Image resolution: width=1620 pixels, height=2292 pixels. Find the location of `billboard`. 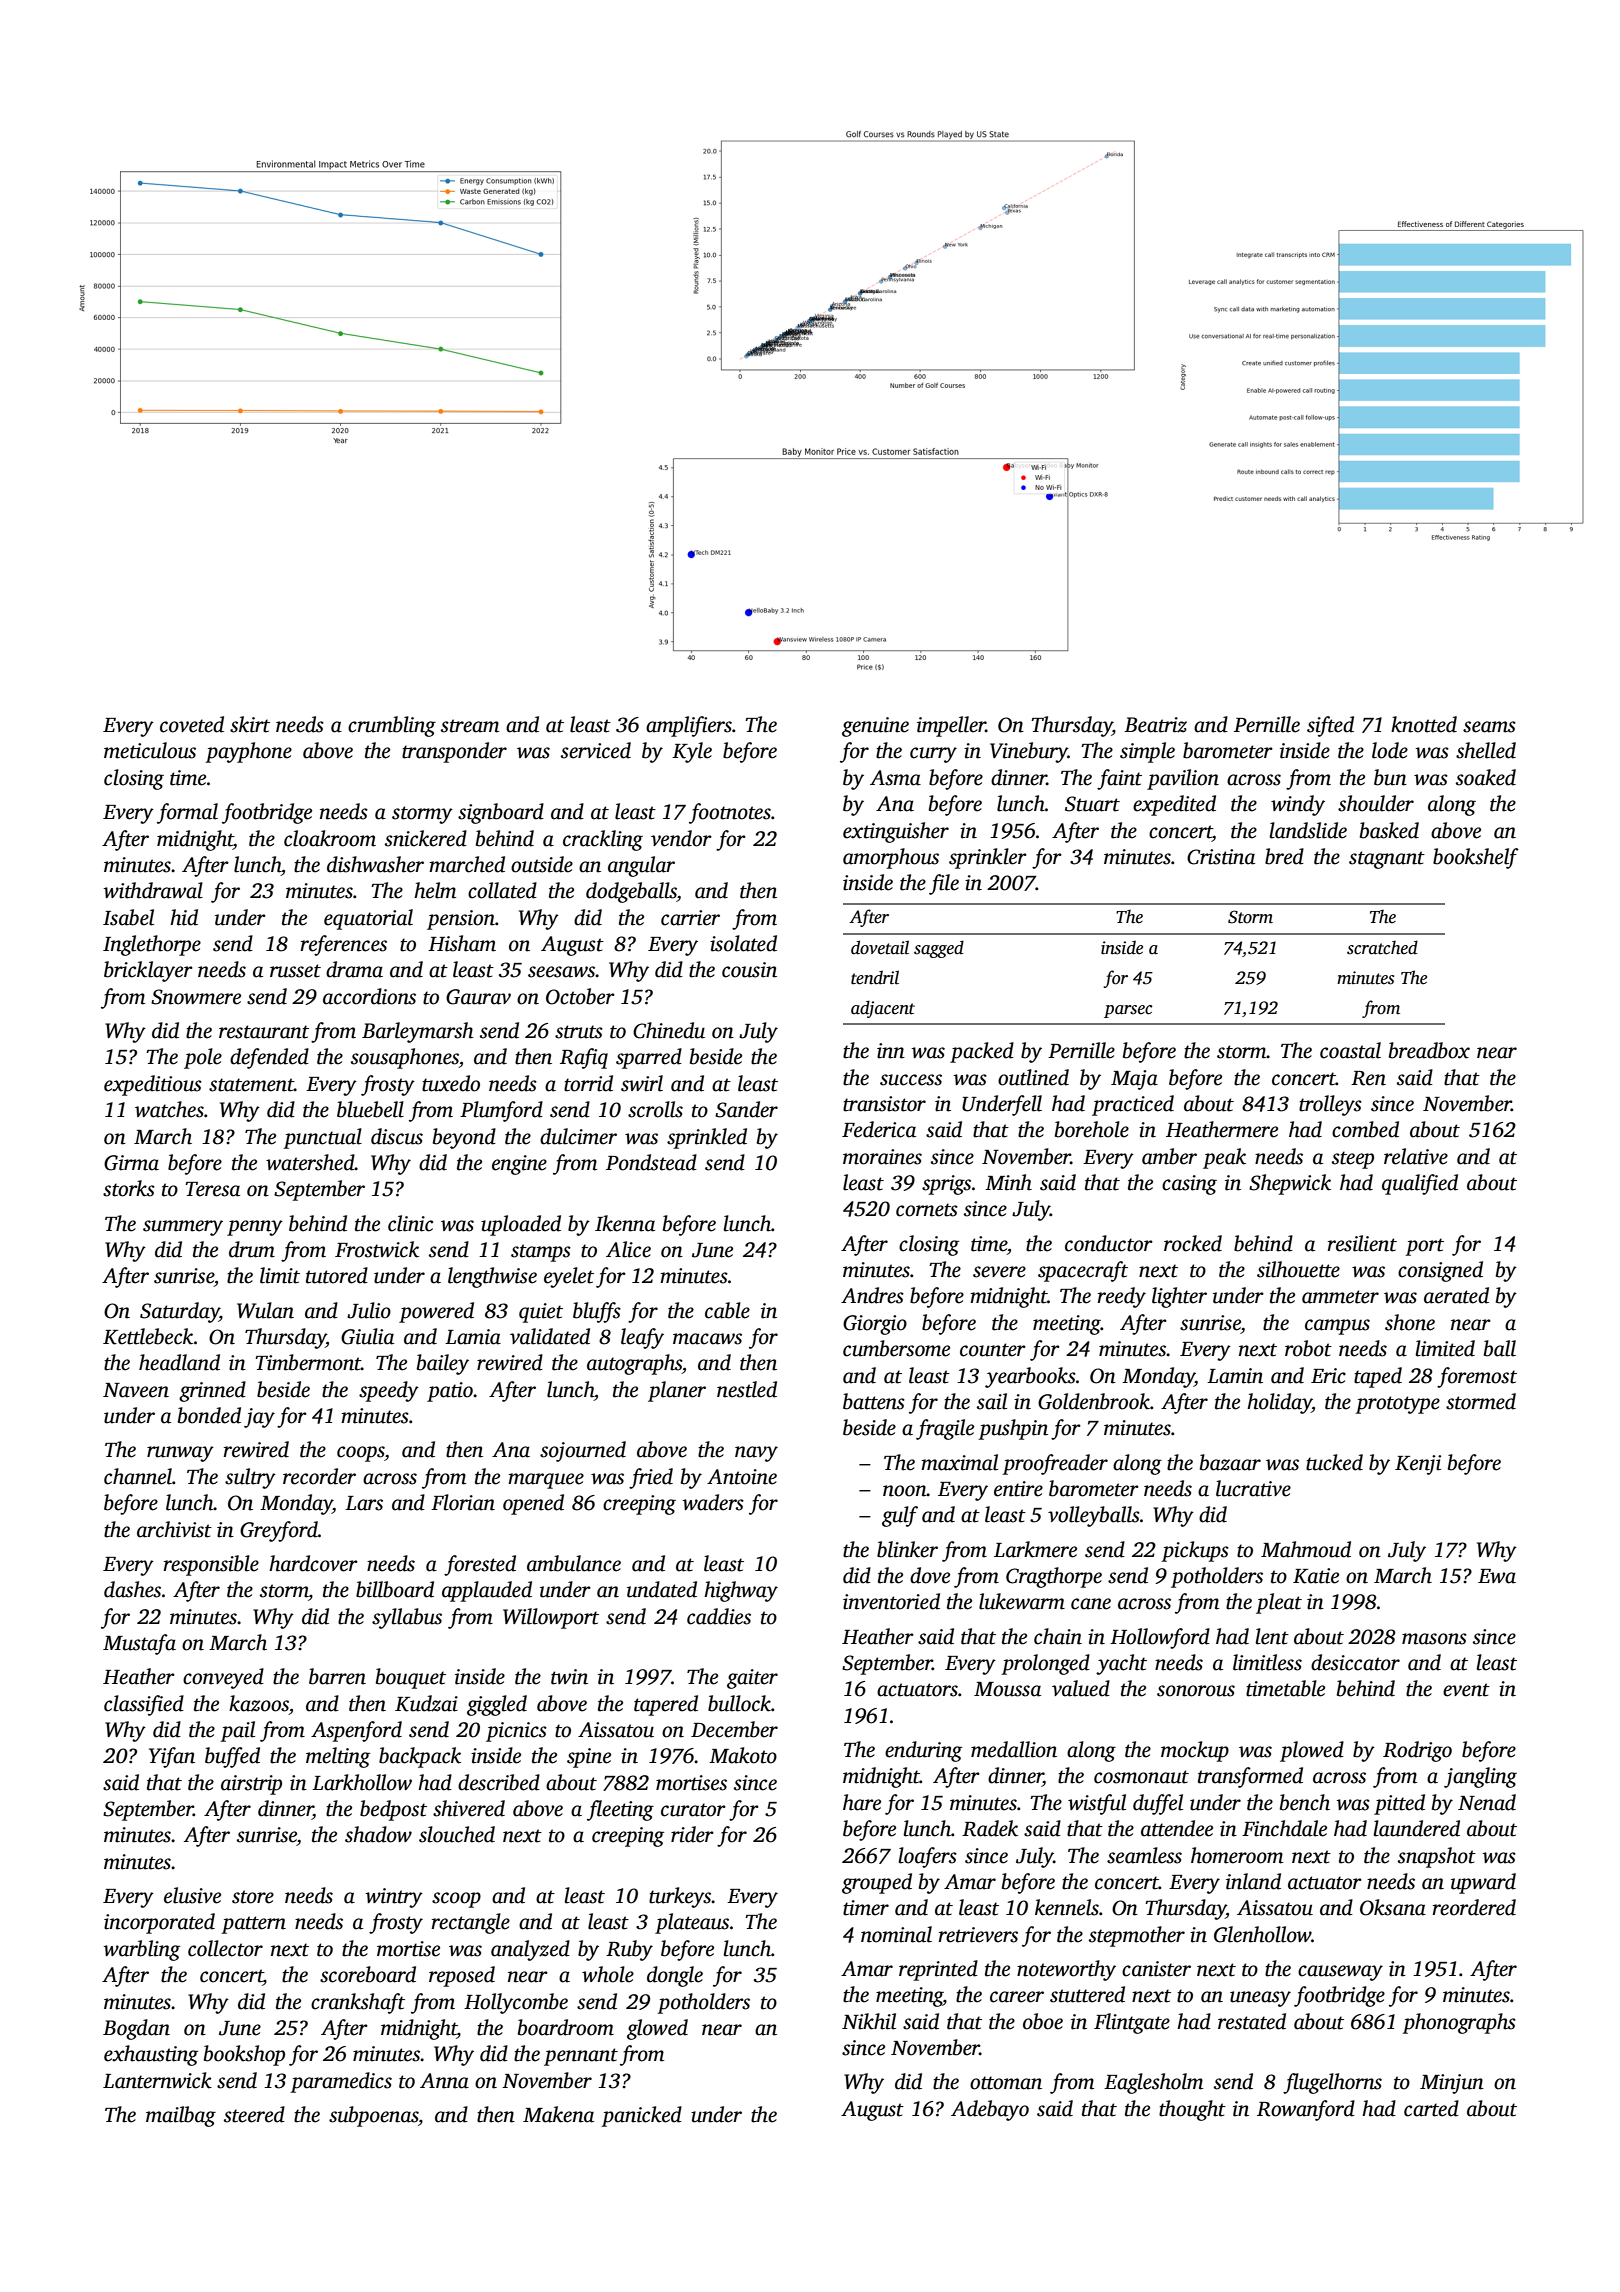

billboard is located at coordinates (395, 1589).
